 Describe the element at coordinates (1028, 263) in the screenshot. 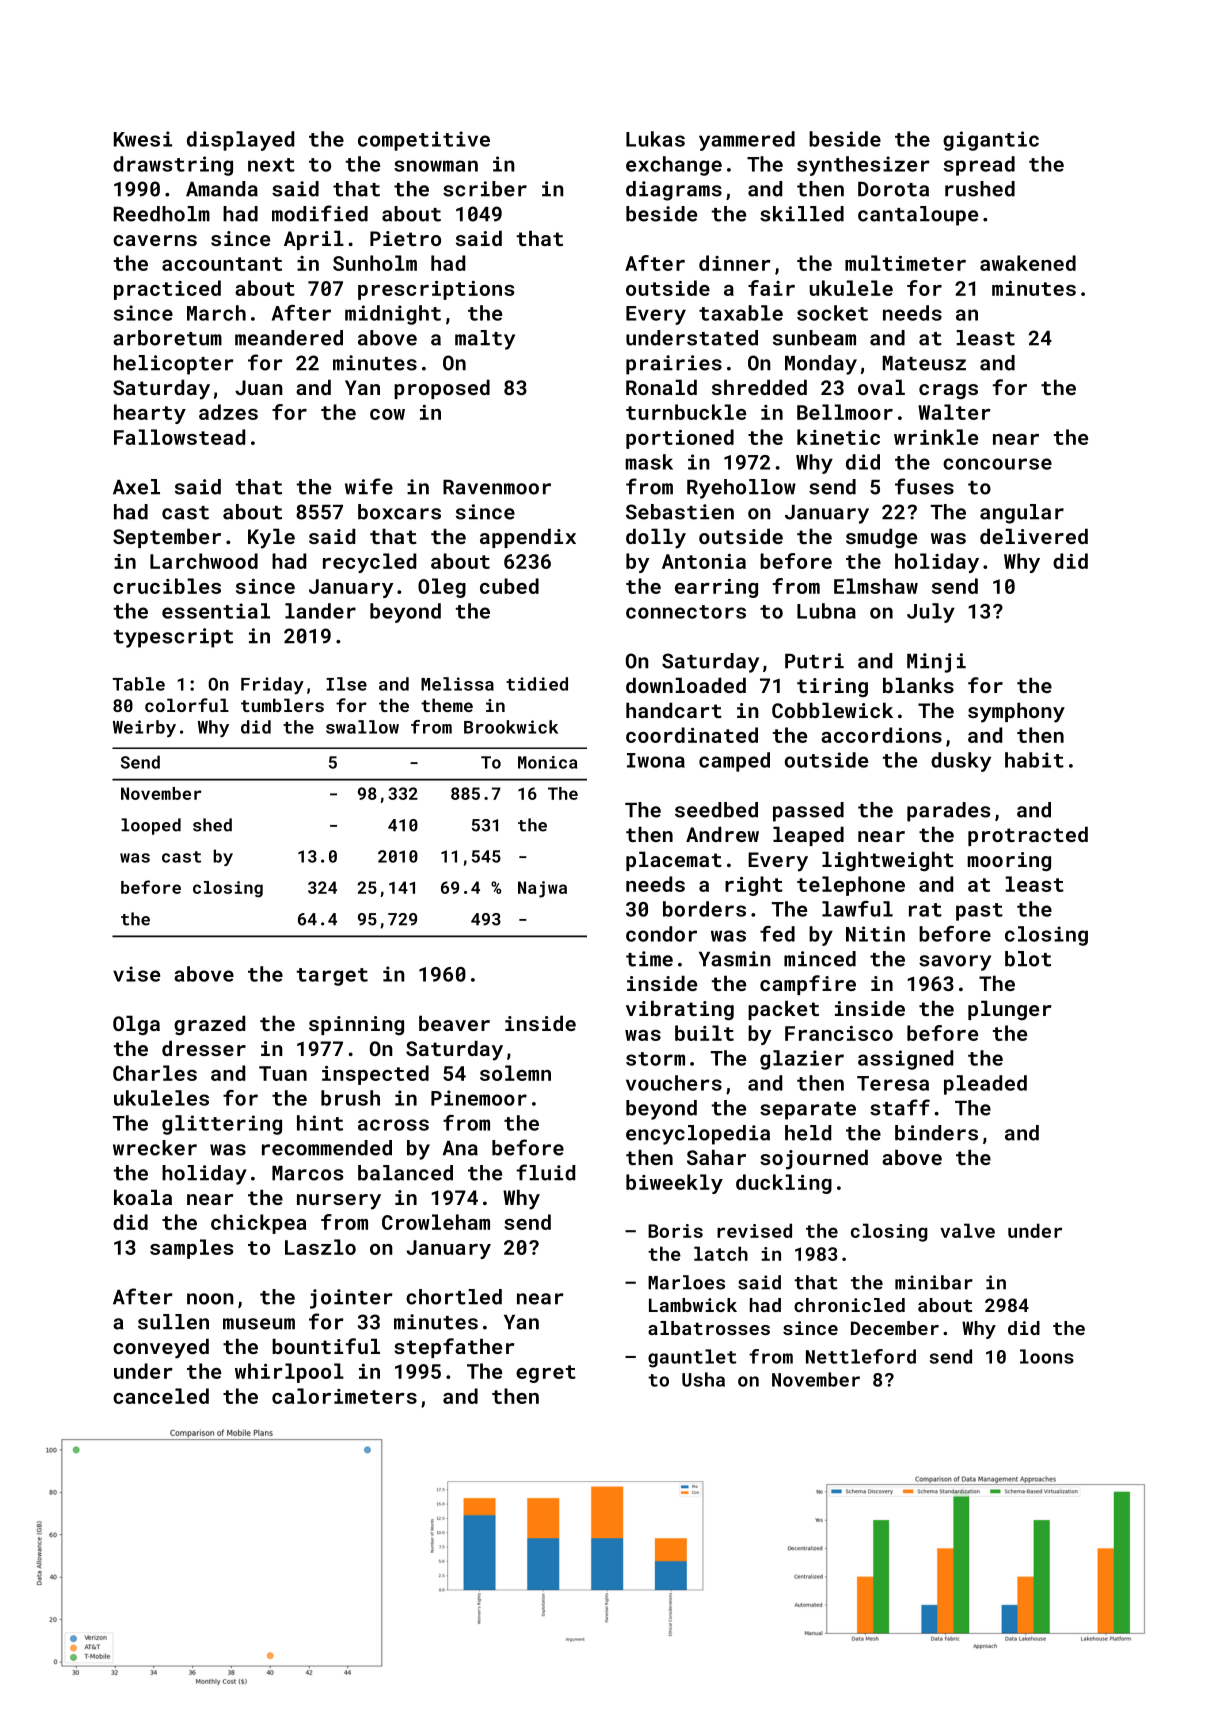

I see `awakened` at that location.
